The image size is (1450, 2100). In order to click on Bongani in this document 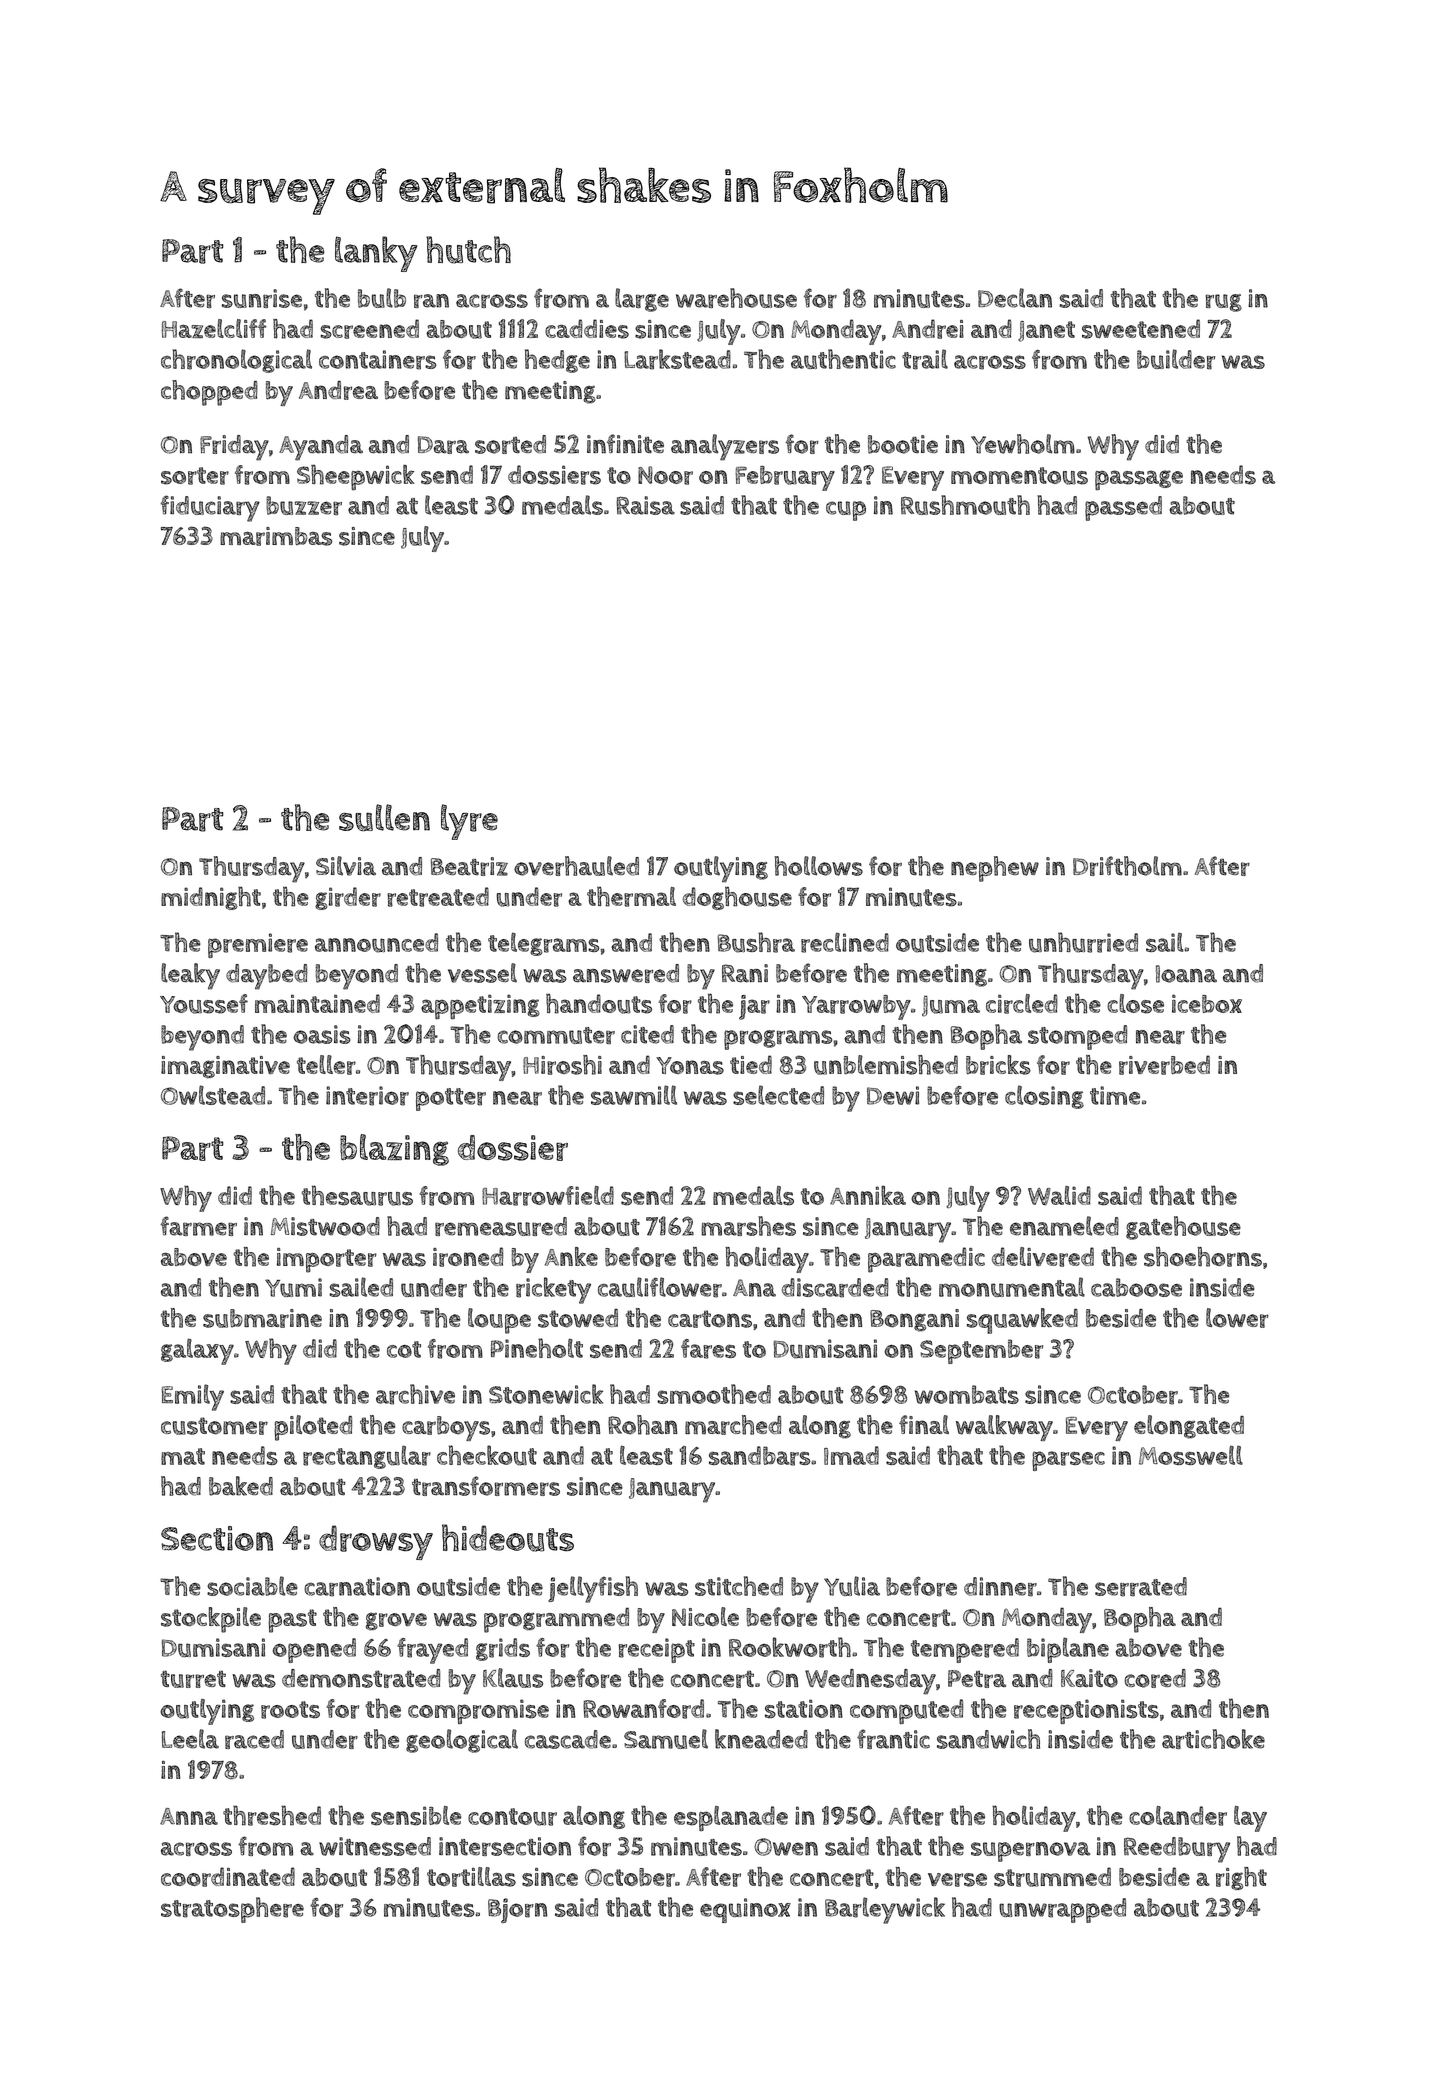, I will do `click(914, 1320)`.
